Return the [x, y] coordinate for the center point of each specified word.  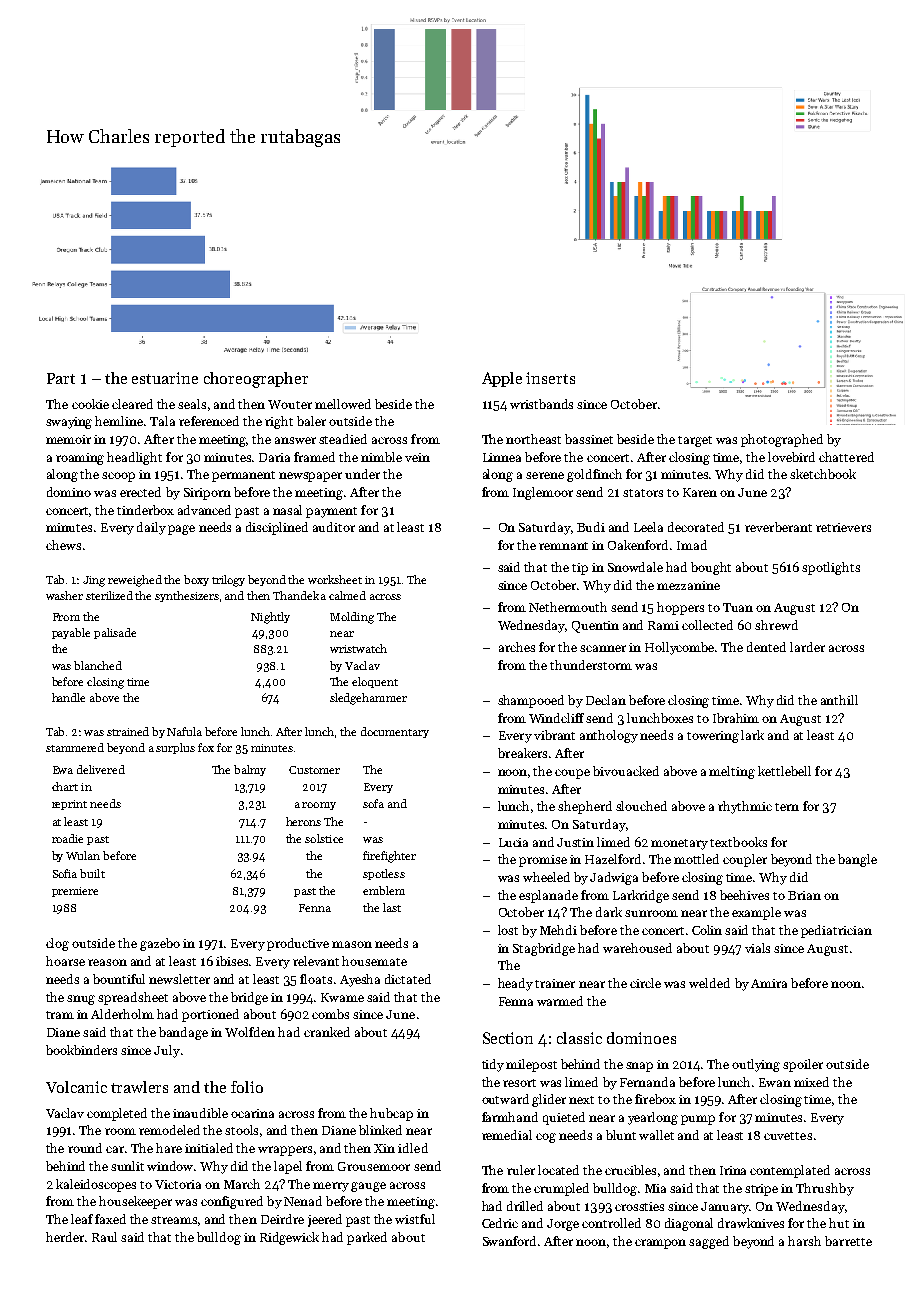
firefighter [389, 857]
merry [331, 1187]
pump [698, 1120]
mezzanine [688, 585]
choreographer [256, 380]
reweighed [135, 581]
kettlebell [784, 771]
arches [517, 647]
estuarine [165, 378]
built [92, 873]
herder [65, 1237]
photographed [782, 440]
